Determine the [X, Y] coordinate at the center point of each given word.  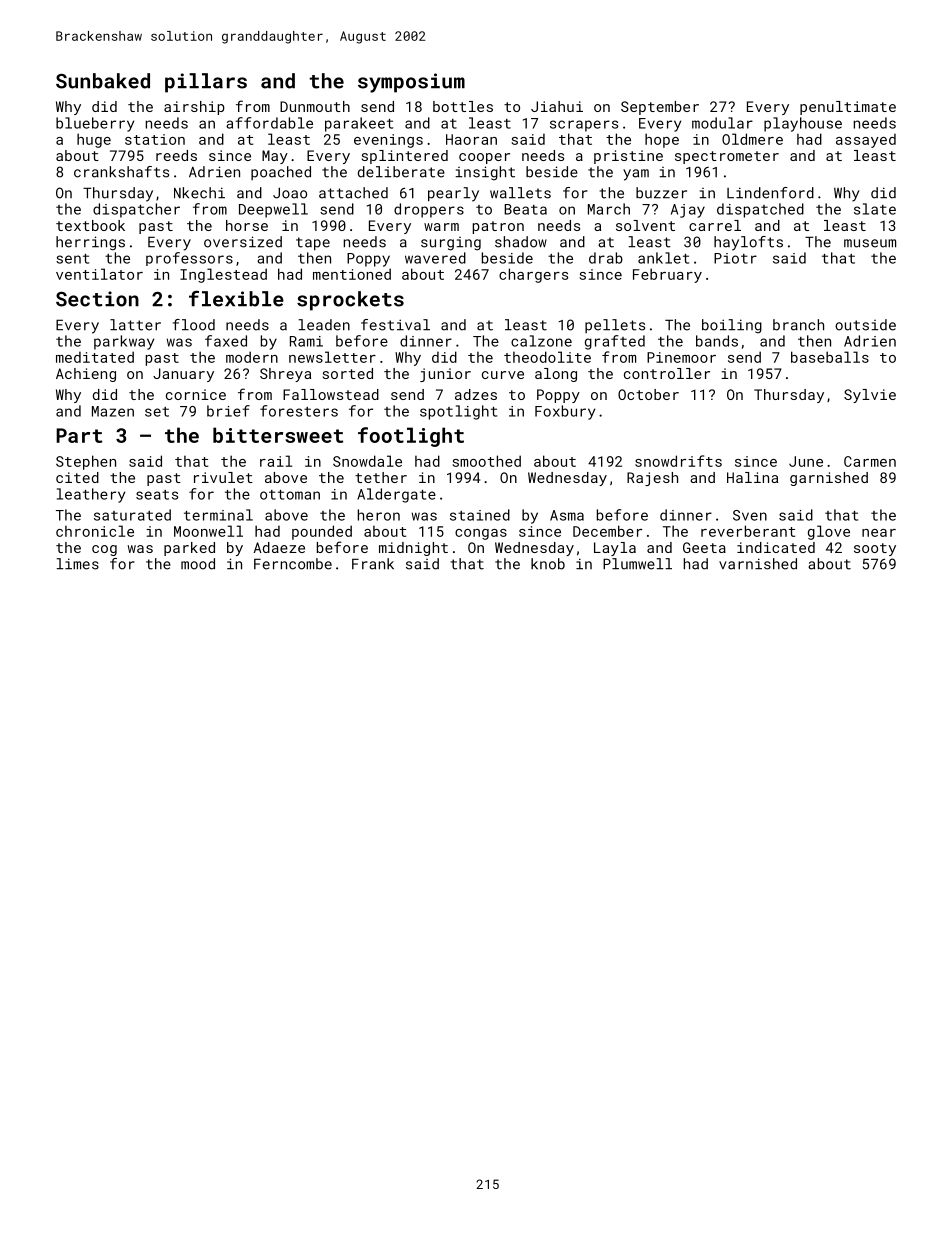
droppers [429, 210]
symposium [411, 83]
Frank [373, 564]
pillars [206, 83]
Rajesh [652, 479]
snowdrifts [678, 461]
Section [97, 299]
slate [875, 209]
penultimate [848, 108]
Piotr [735, 258]
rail [276, 461]
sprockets [350, 301]
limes [77, 564]
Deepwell [273, 210]
